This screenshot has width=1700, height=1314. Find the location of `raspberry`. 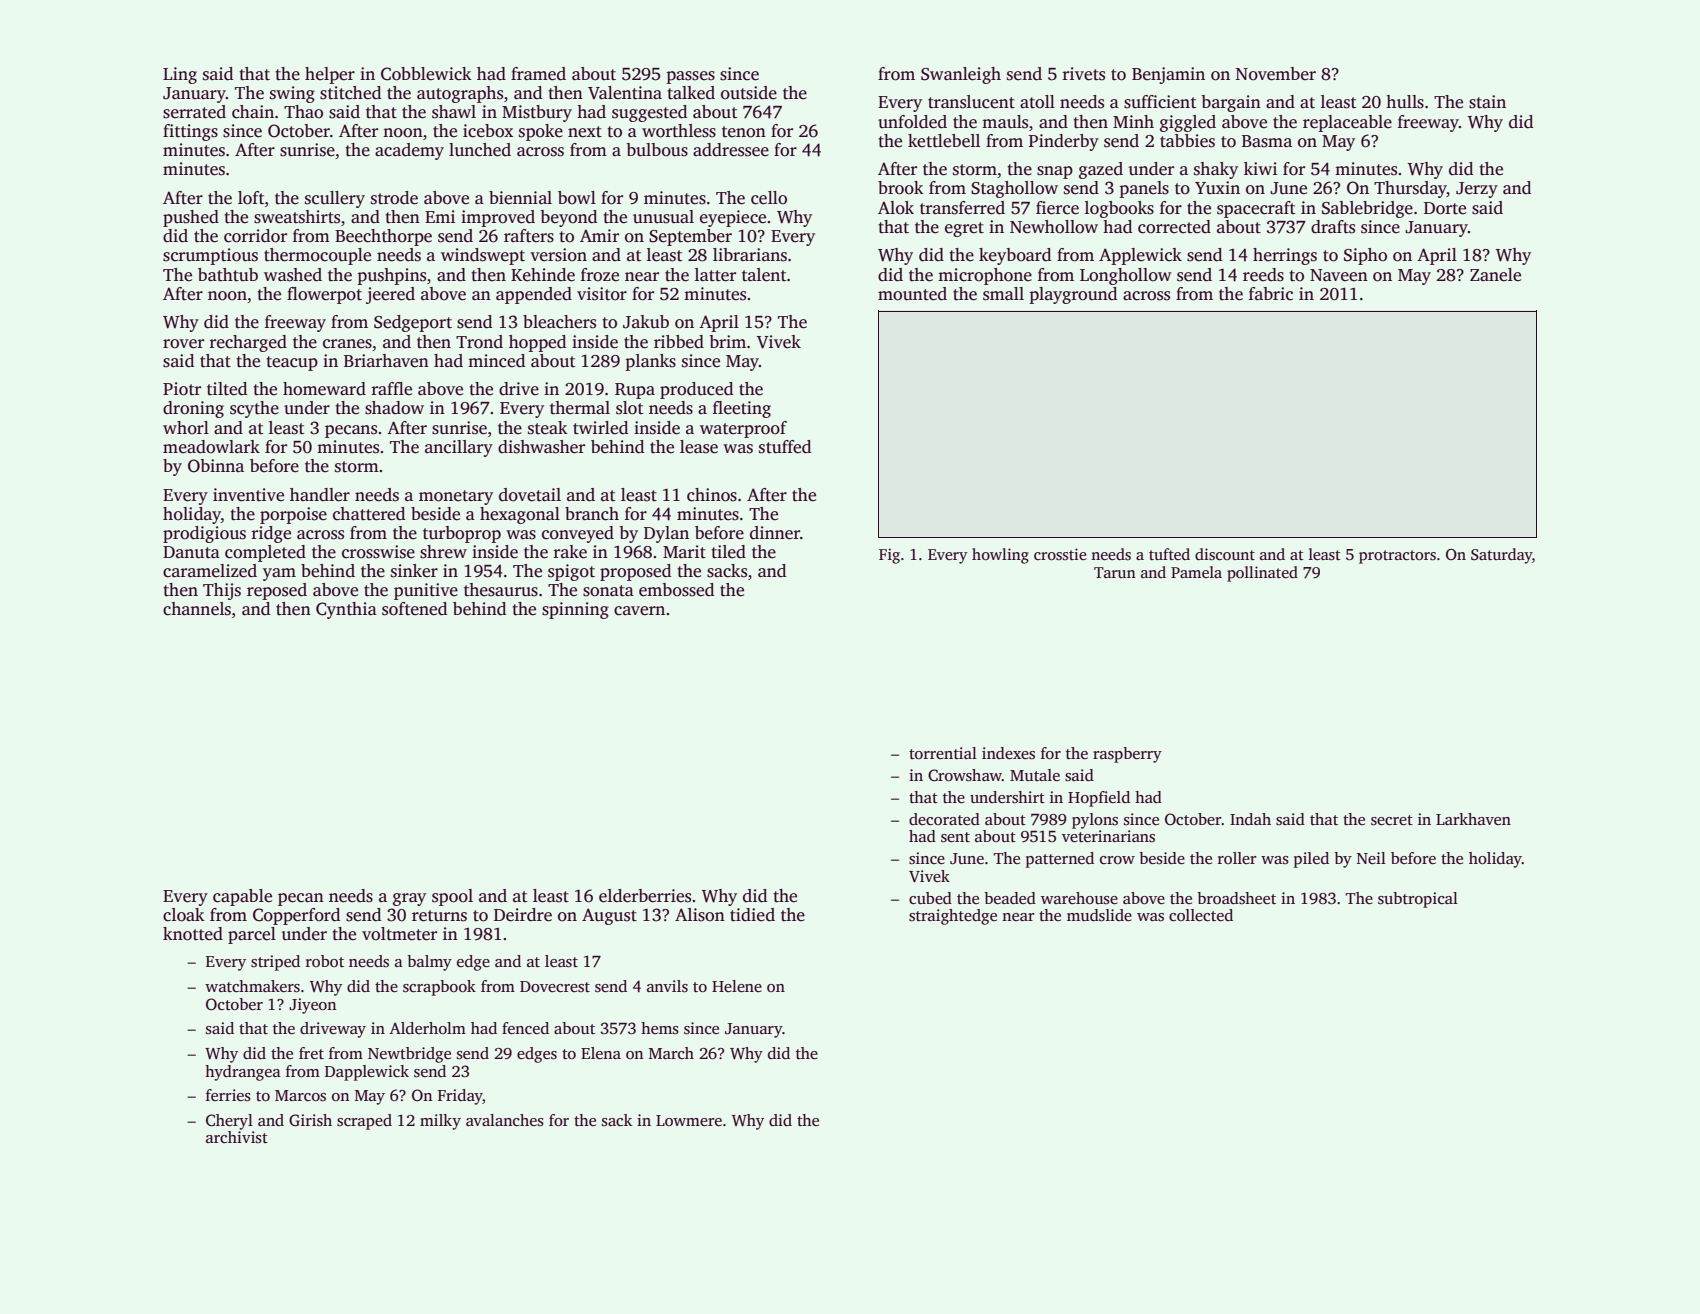

raspberry is located at coordinates (1127, 755).
